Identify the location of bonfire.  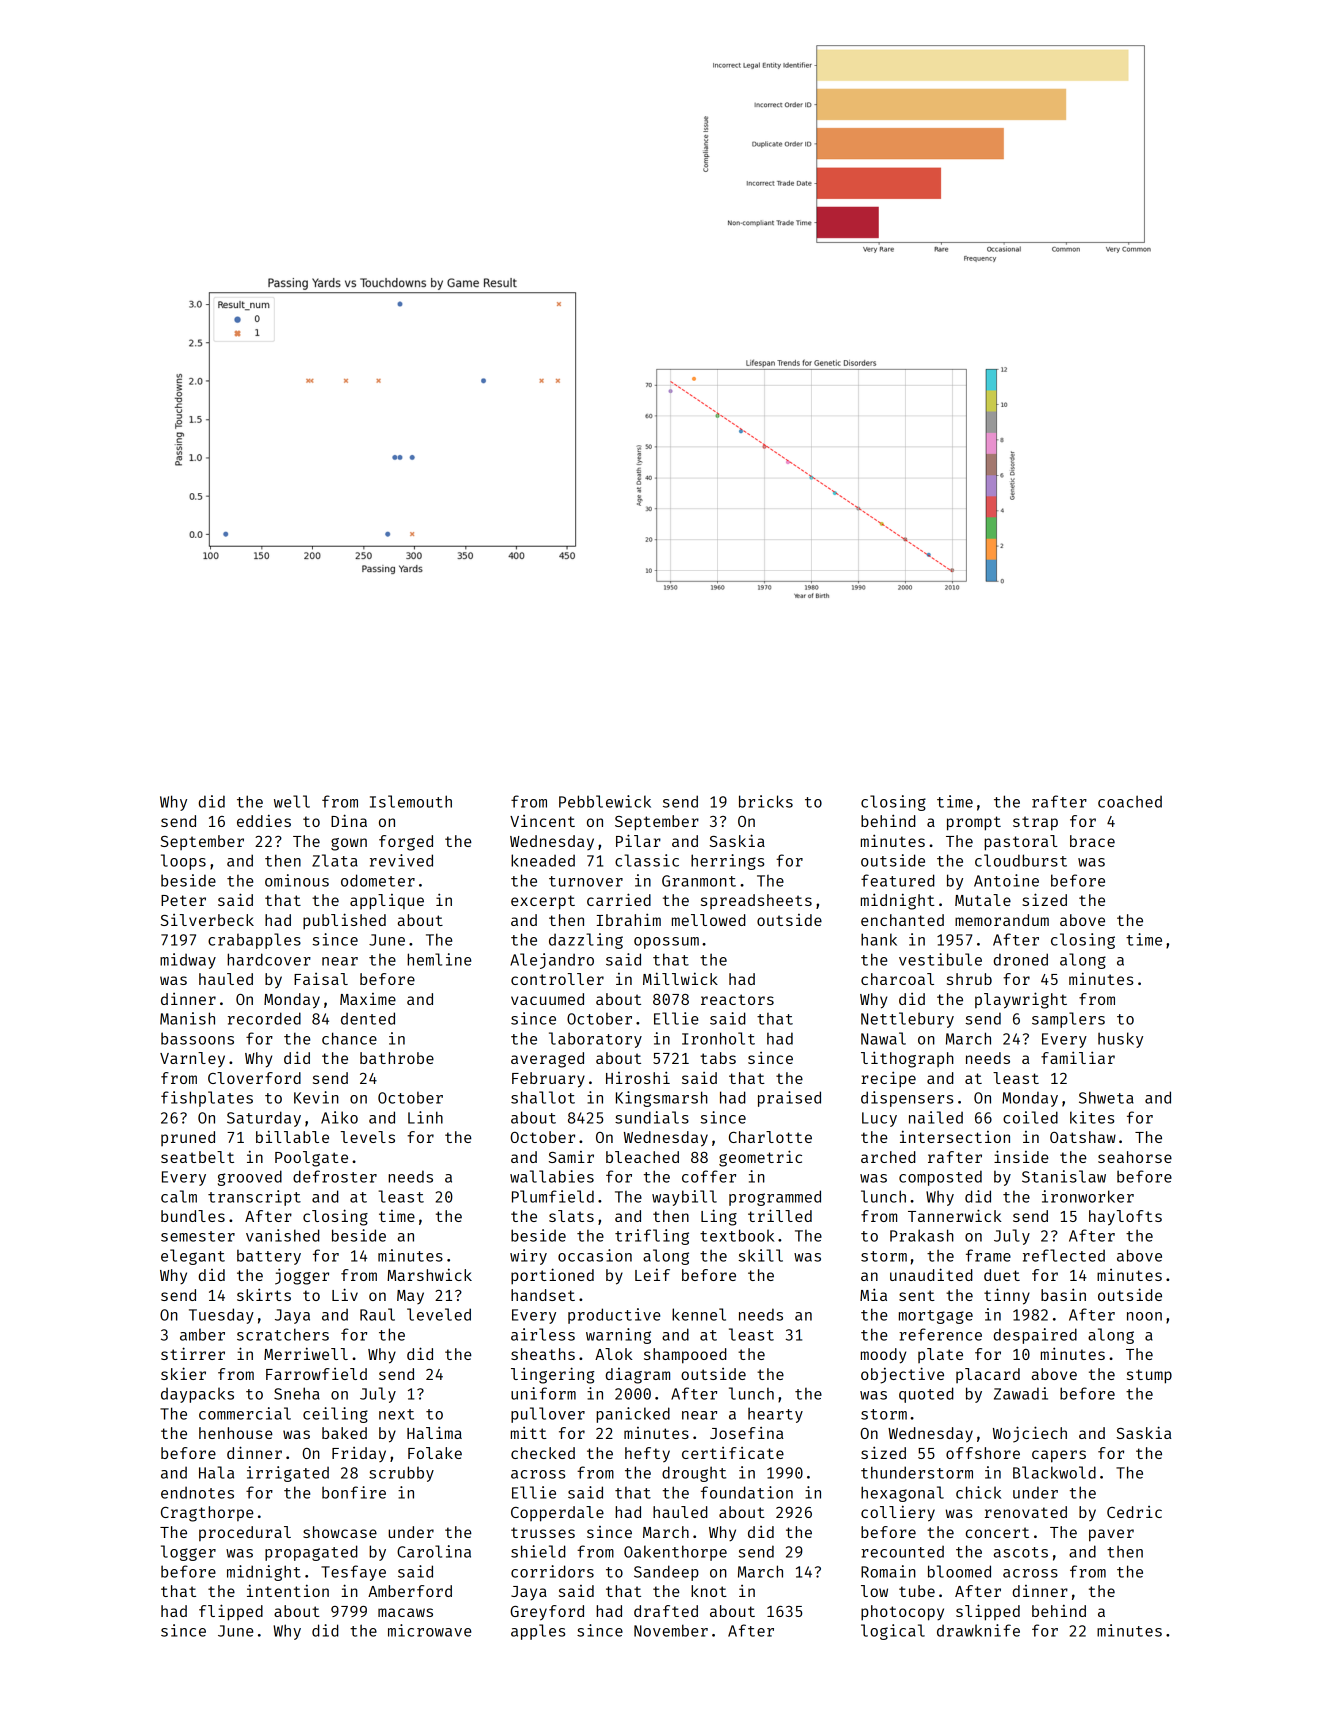
(354, 1492).
